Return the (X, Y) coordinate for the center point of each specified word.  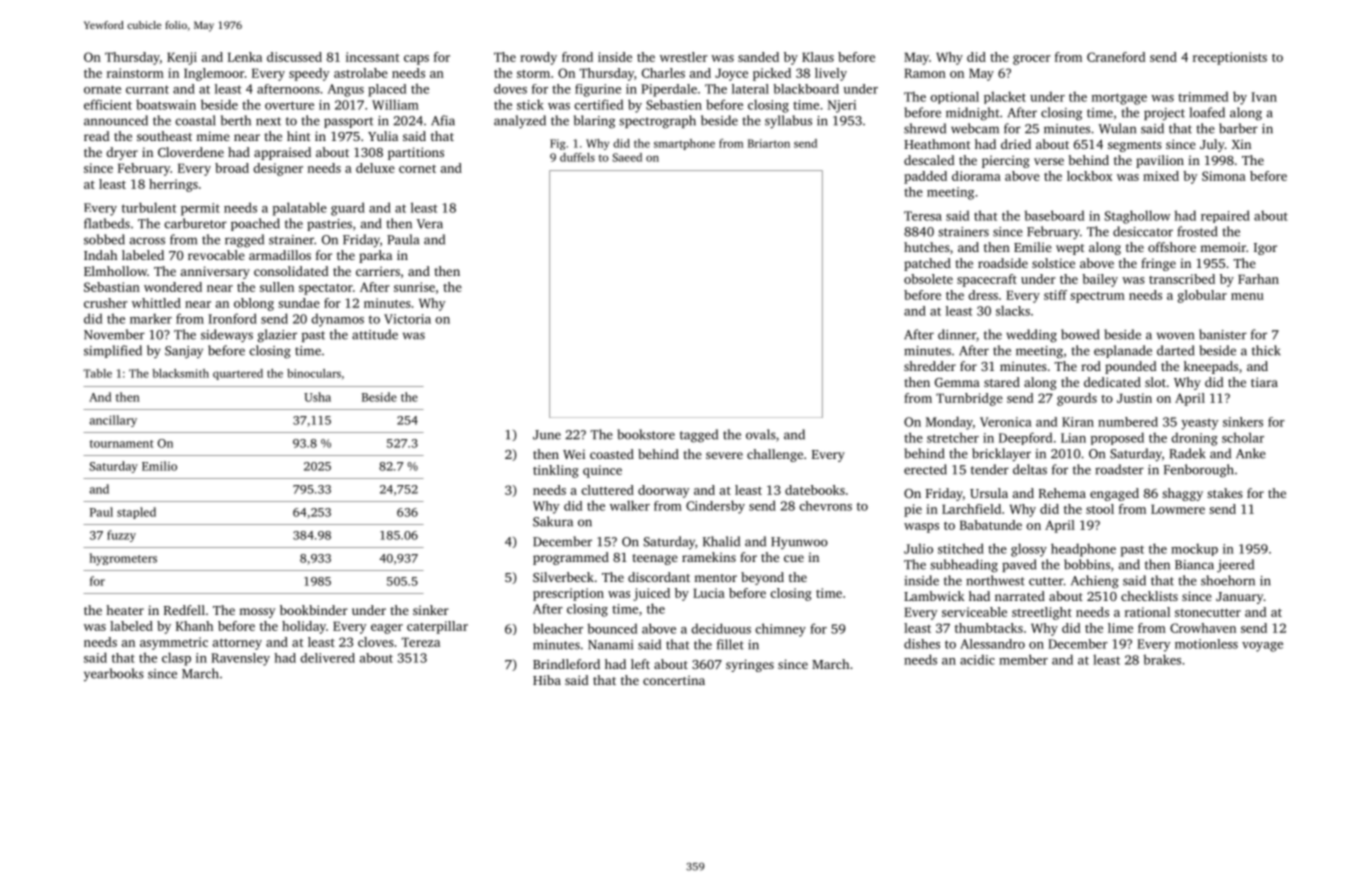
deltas (1030, 469)
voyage (1262, 647)
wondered (173, 287)
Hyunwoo (799, 543)
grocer (1032, 60)
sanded (758, 57)
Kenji (182, 58)
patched (927, 264)
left (640, 664)
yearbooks (114, 674)
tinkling (556, 471)
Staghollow (1137, 217)
